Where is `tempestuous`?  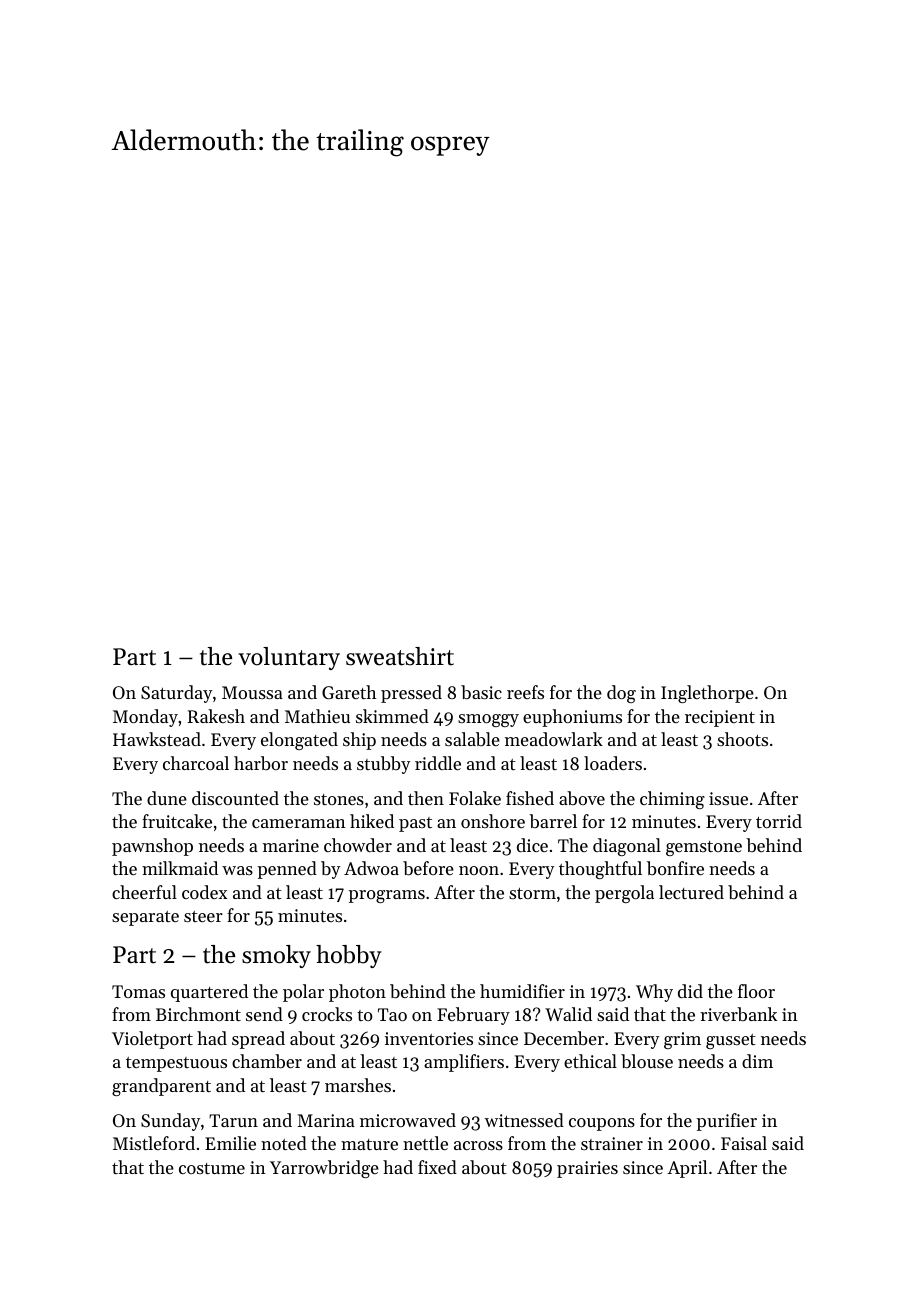 tempestuous is located at coordinates (176, 1064).
